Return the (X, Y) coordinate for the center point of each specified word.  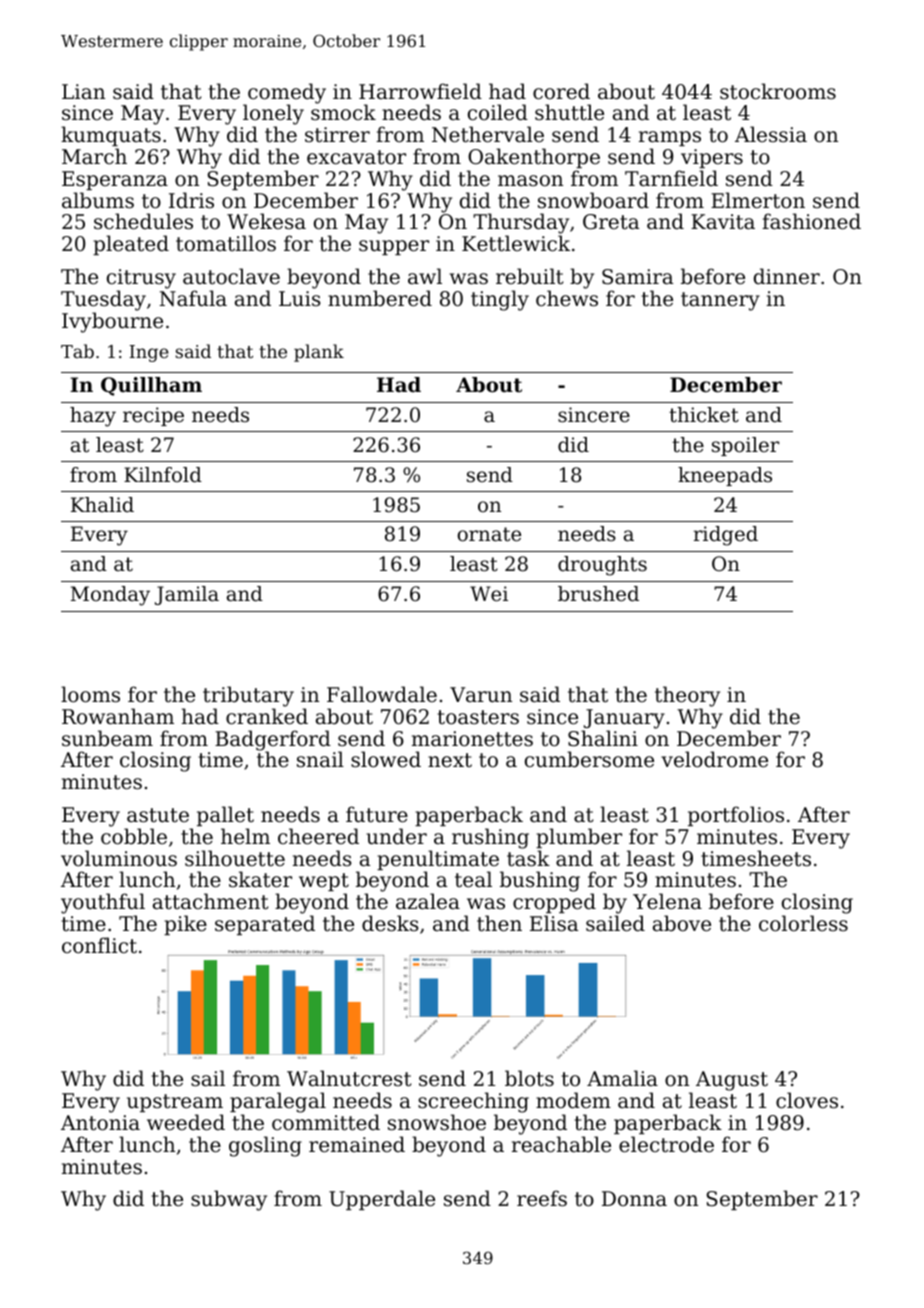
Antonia (100, 1123)
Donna (634, 1198)
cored (561, 91)
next (450, 760)
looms (90, 694)
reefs (542, 1198)
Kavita (723, 222)
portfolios (736, 816)
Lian (83, 92)
